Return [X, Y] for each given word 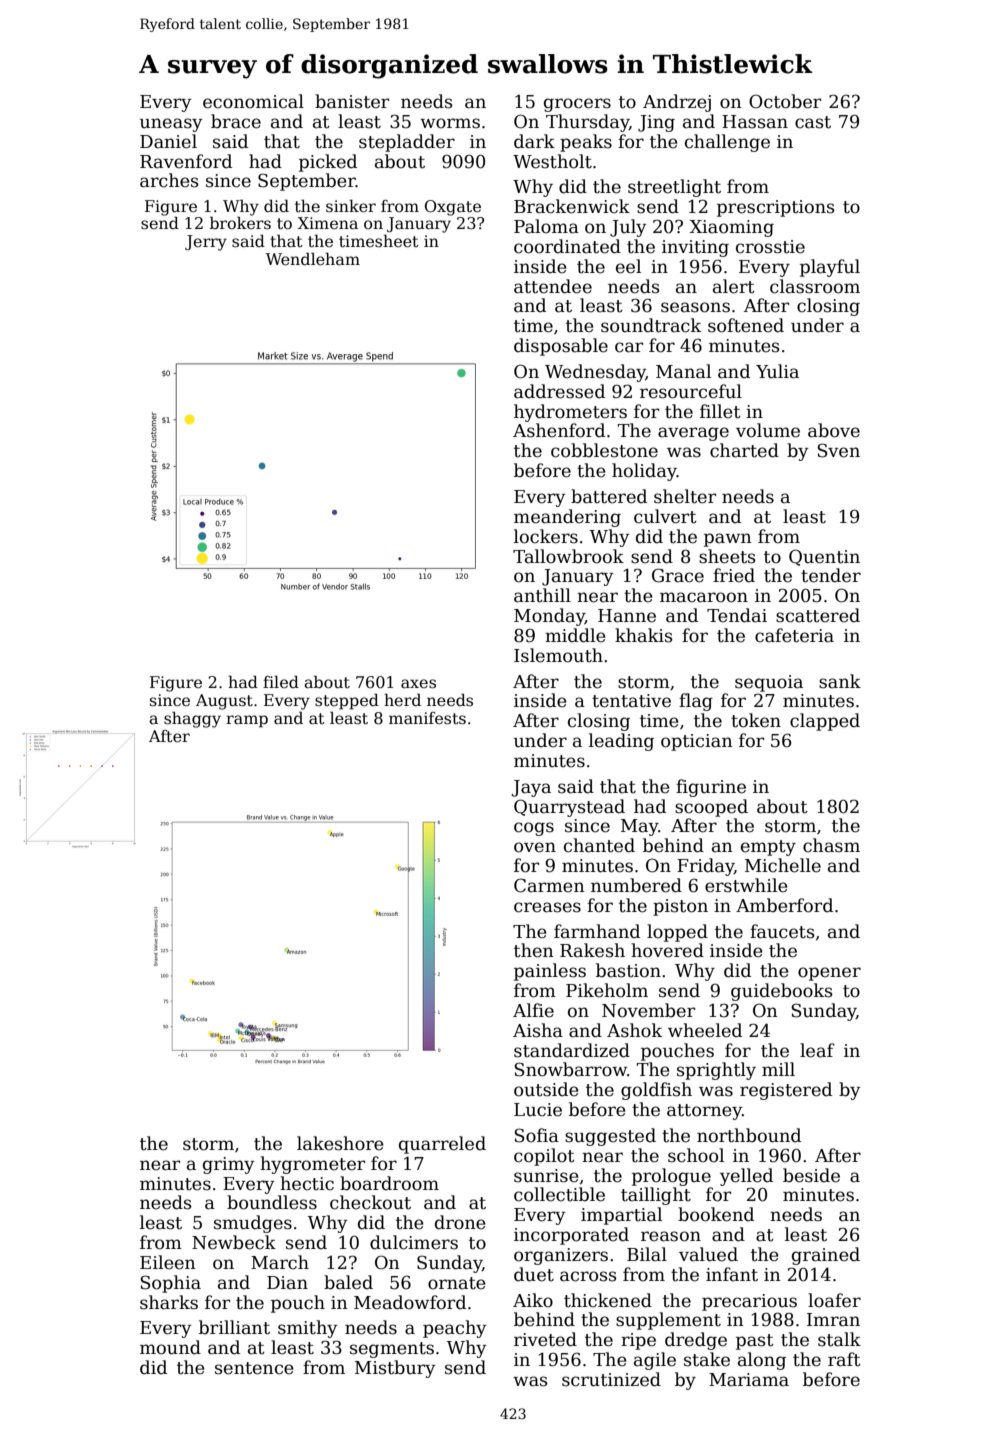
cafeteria [794, 635]
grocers [577, 105]
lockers [546, 536]
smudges [253, 1224]
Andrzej [677, 103]
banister [352, 101]
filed [281, 681]
